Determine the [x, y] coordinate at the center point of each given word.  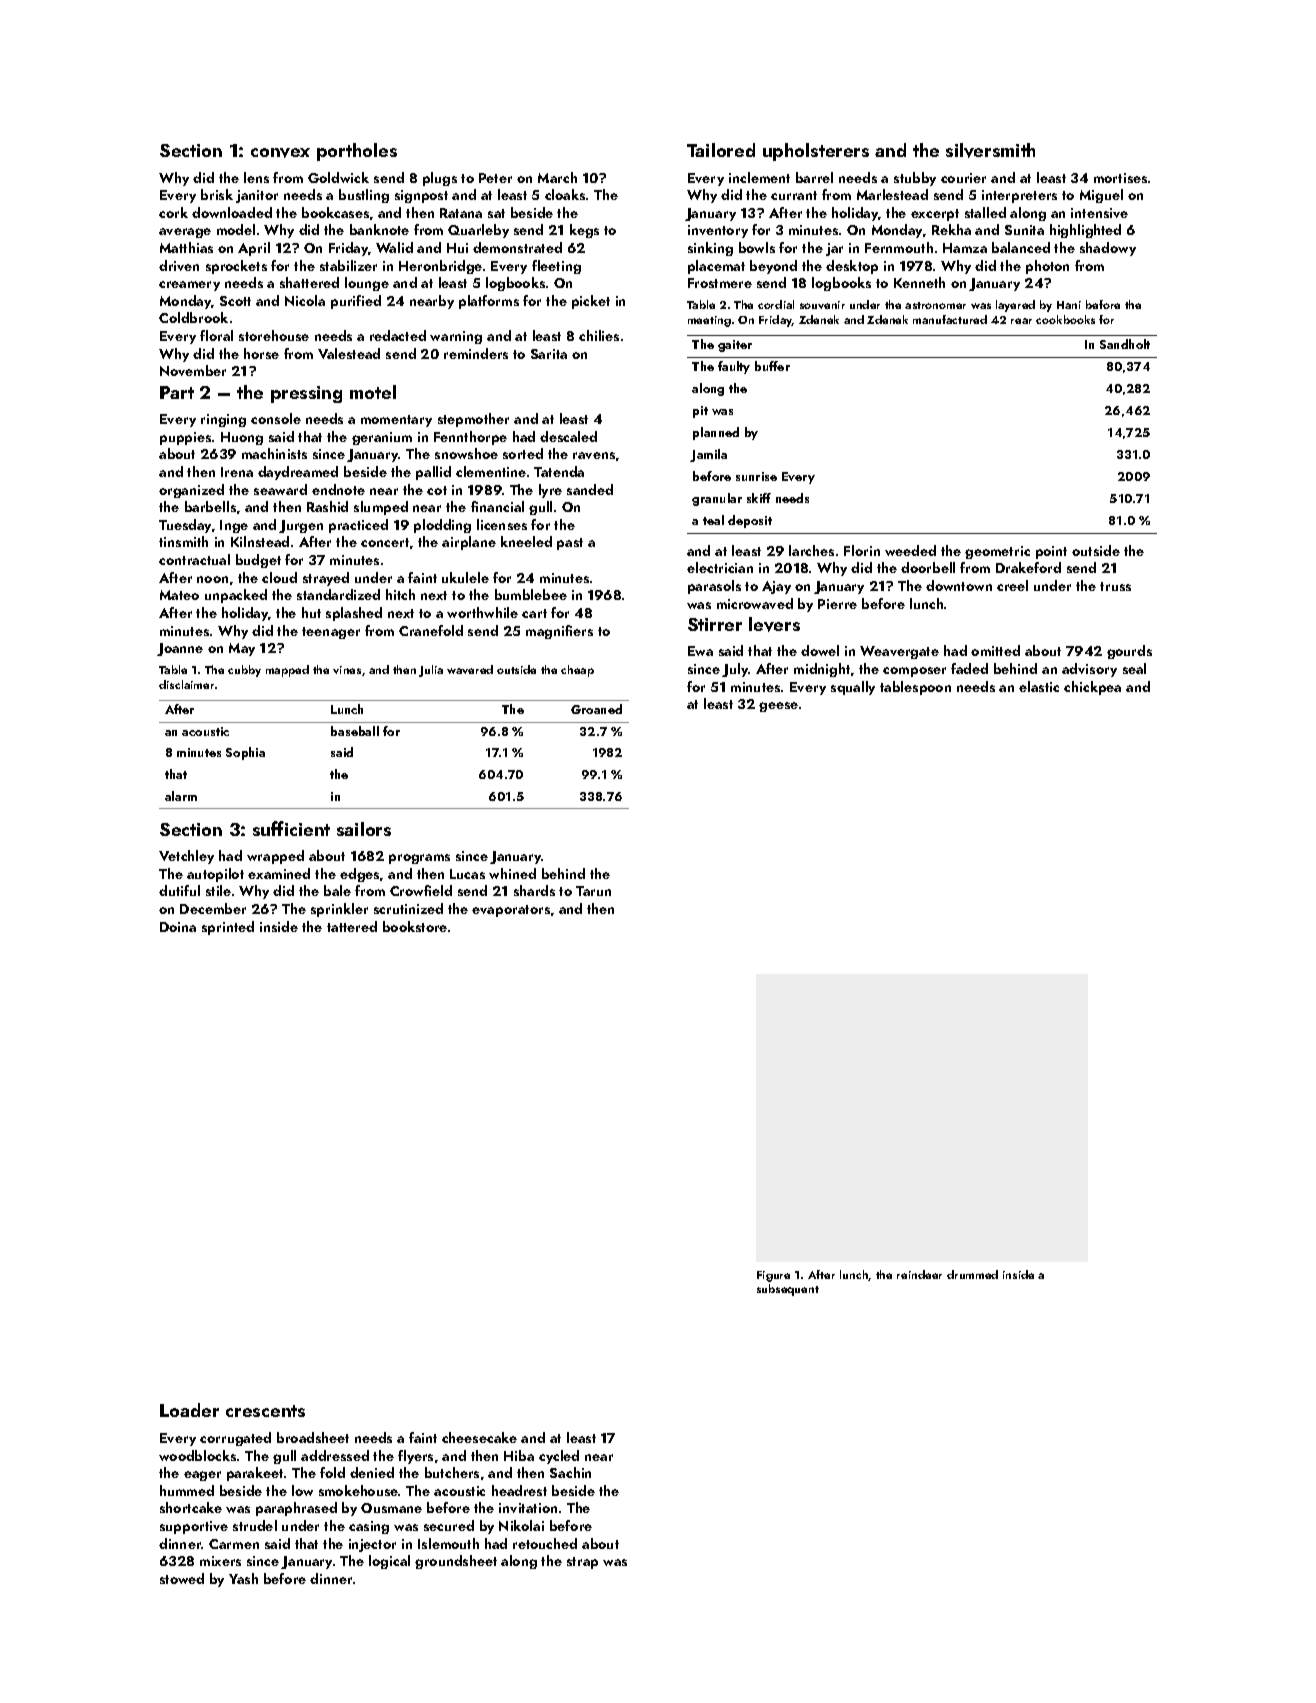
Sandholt [1125, 344]
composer [914, 672]
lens [256, 177]
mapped [287, 671]
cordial [776, 304]
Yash [243, 1578]
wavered [470, 669]
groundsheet [456, 1562]
